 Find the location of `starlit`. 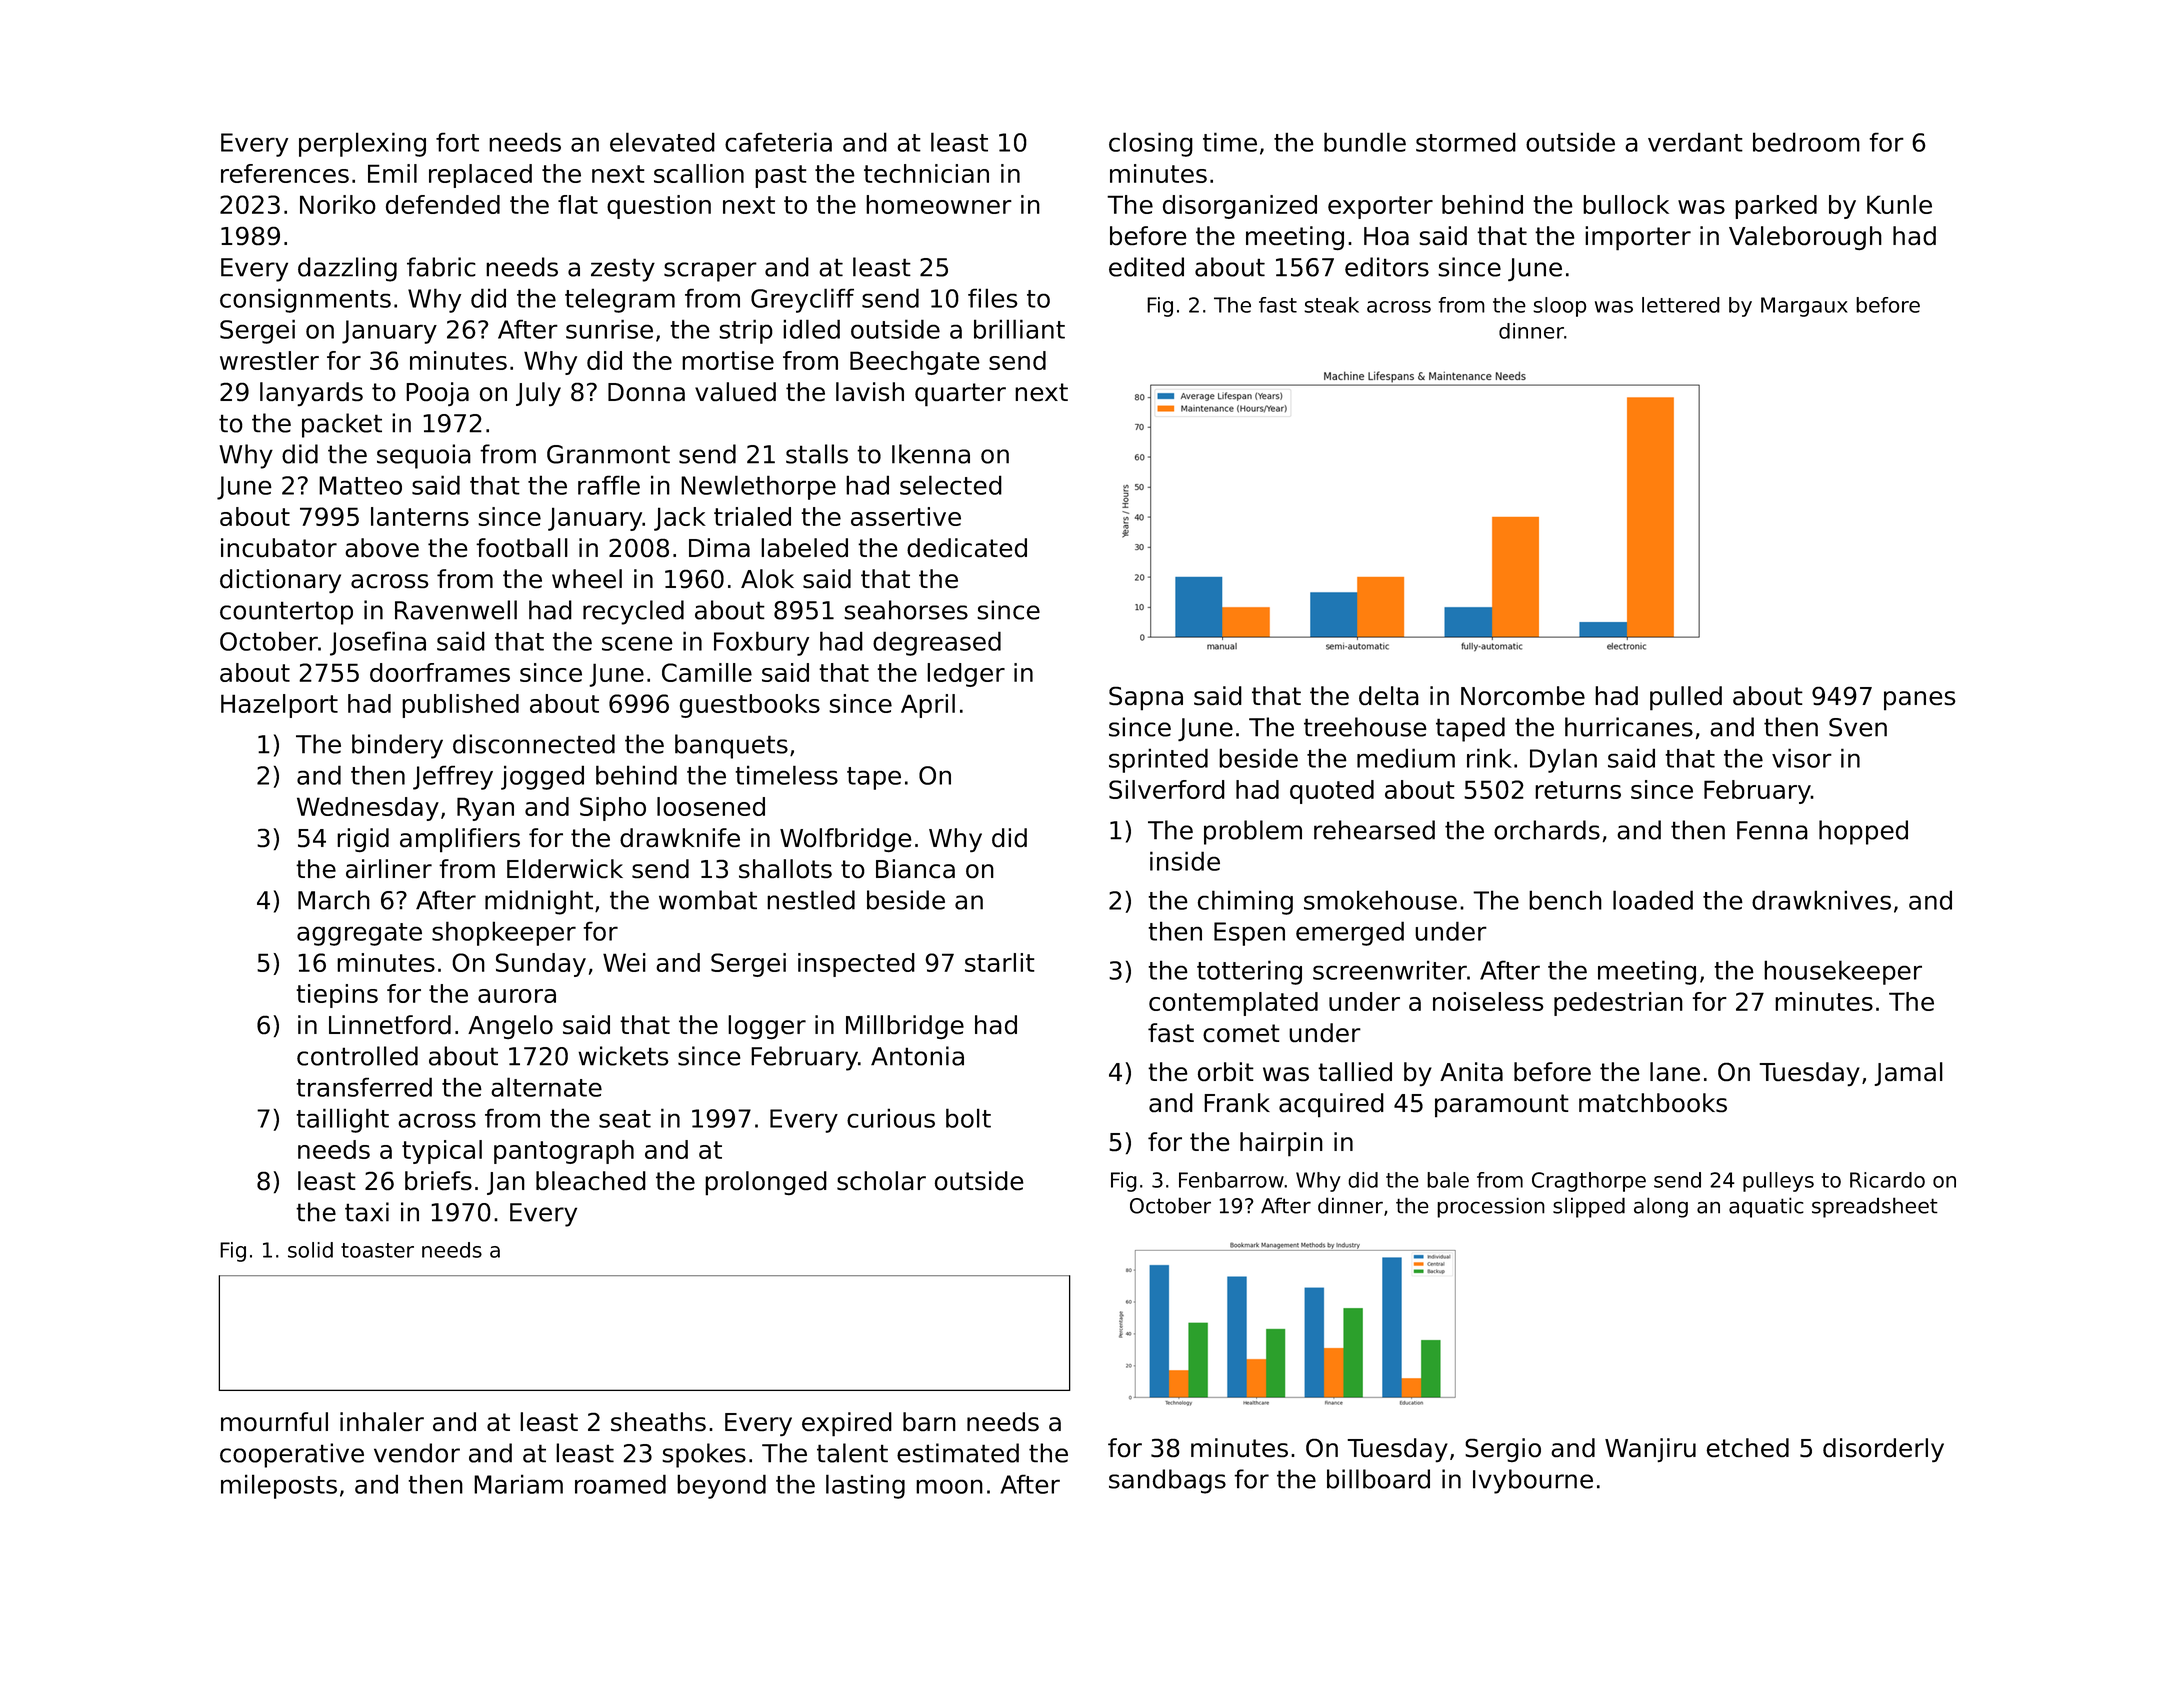

starlit is located at coordinates (1000, 962).
